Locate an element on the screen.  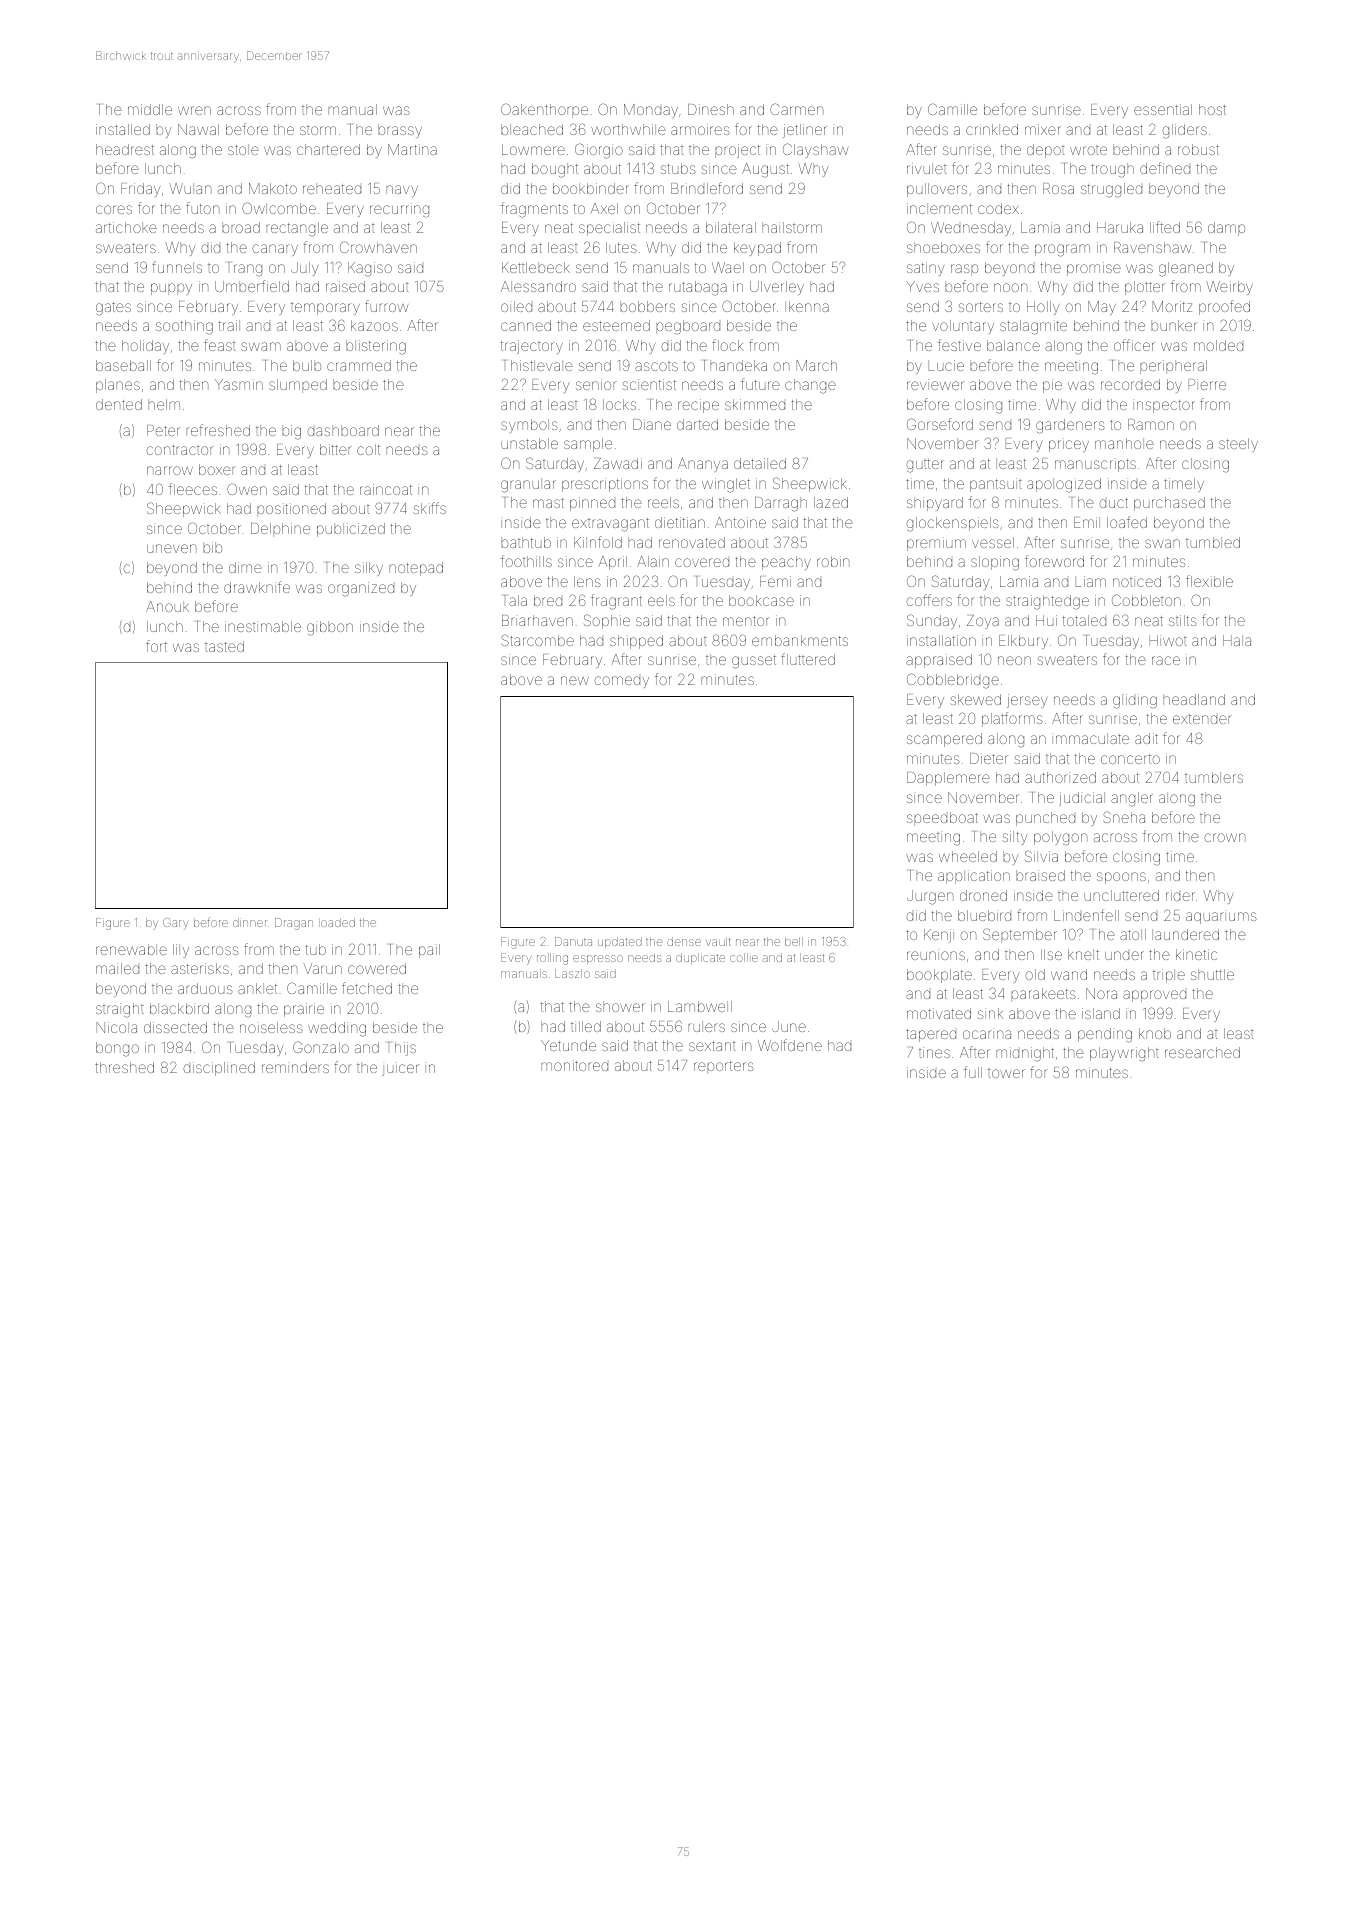
defined is located at coordinates (1165, 168).
